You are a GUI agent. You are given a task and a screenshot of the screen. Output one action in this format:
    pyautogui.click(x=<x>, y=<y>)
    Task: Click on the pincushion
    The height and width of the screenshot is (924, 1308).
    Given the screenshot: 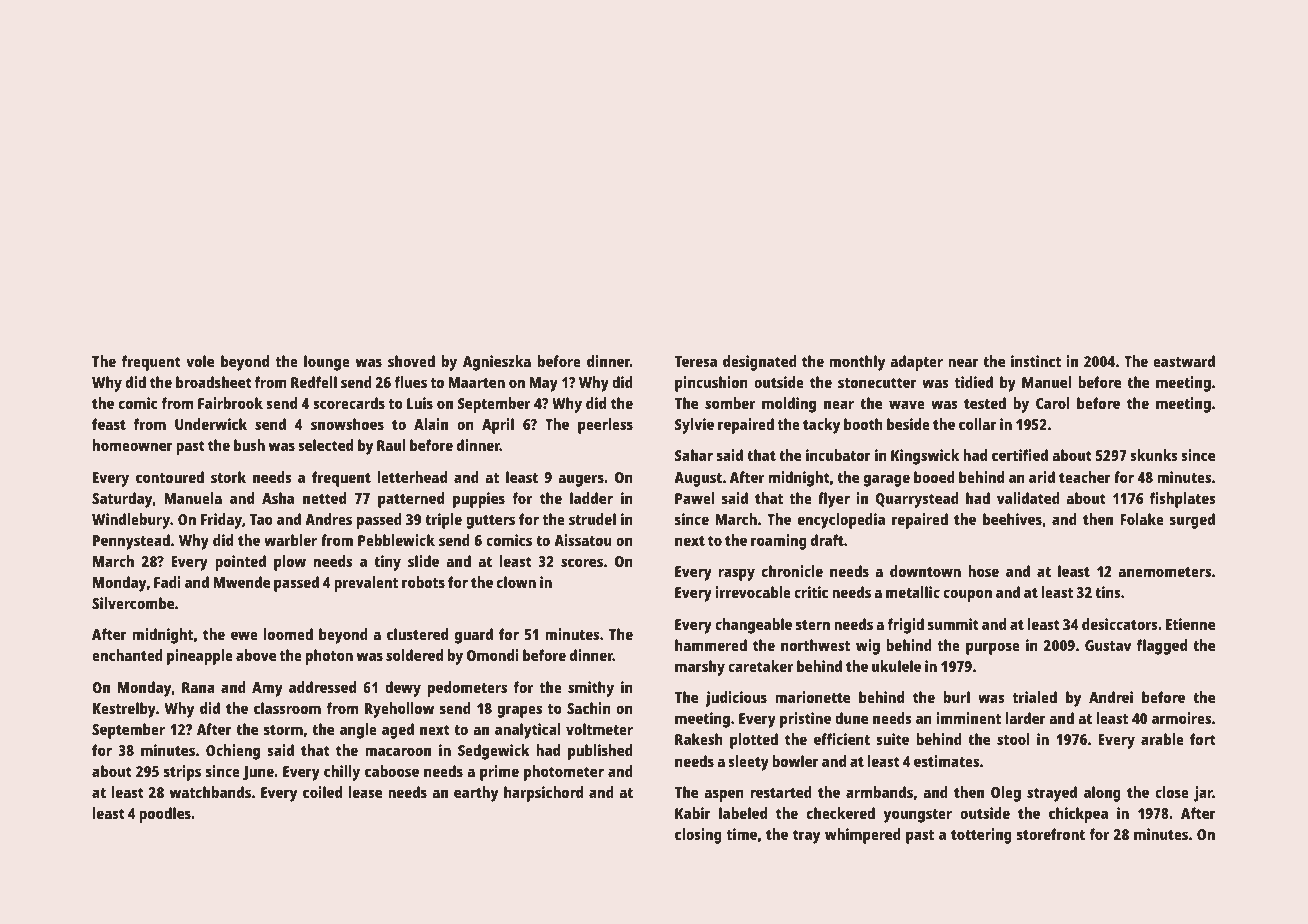 What is the action you would take?
    pyautogui.click(x=711, y=384)
